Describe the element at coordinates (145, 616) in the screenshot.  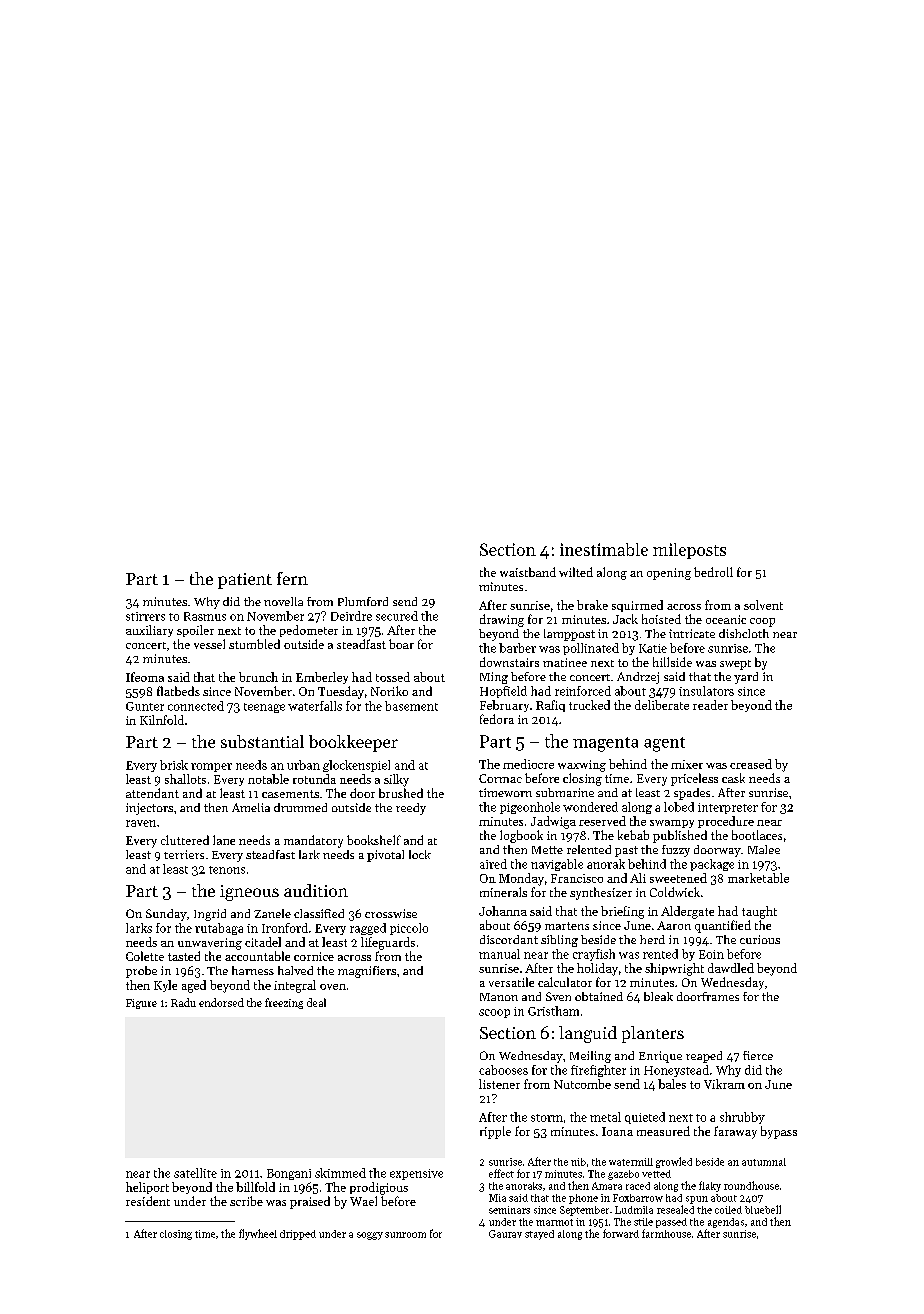
I see `stirrers` at that location.
